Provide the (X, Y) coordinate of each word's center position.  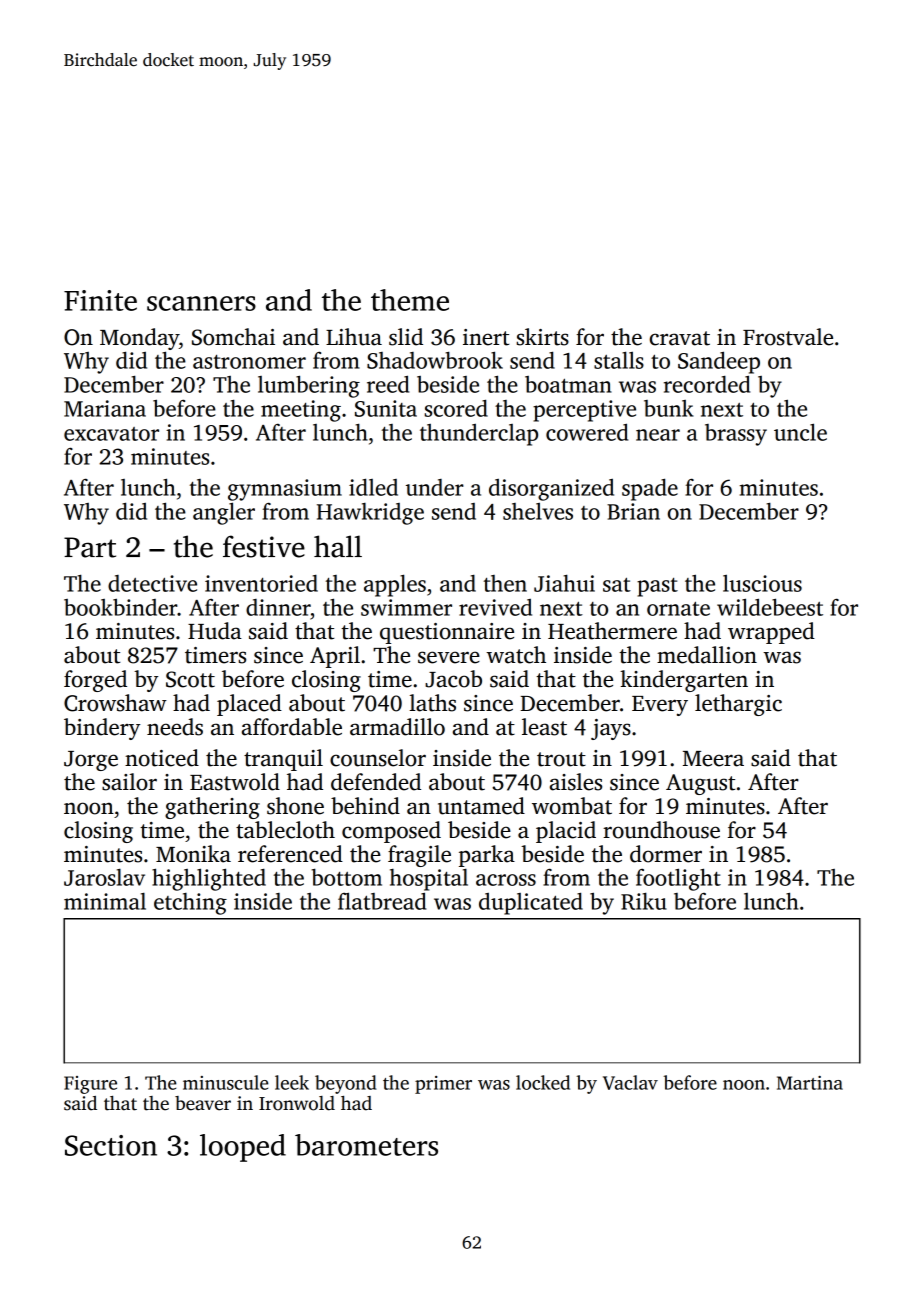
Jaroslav (104, 877)
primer (443, 1085)
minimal (105, 901)
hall (338, 546)
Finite (100, 300)
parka (487, 856)
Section (111, 1145)
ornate (678, 609)
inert (486, 337)
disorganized (551, 490)
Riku (644, 901)
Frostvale (788, 337)
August (700, 784)
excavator (111, 434)
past (657, 587)
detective (152, 583)
